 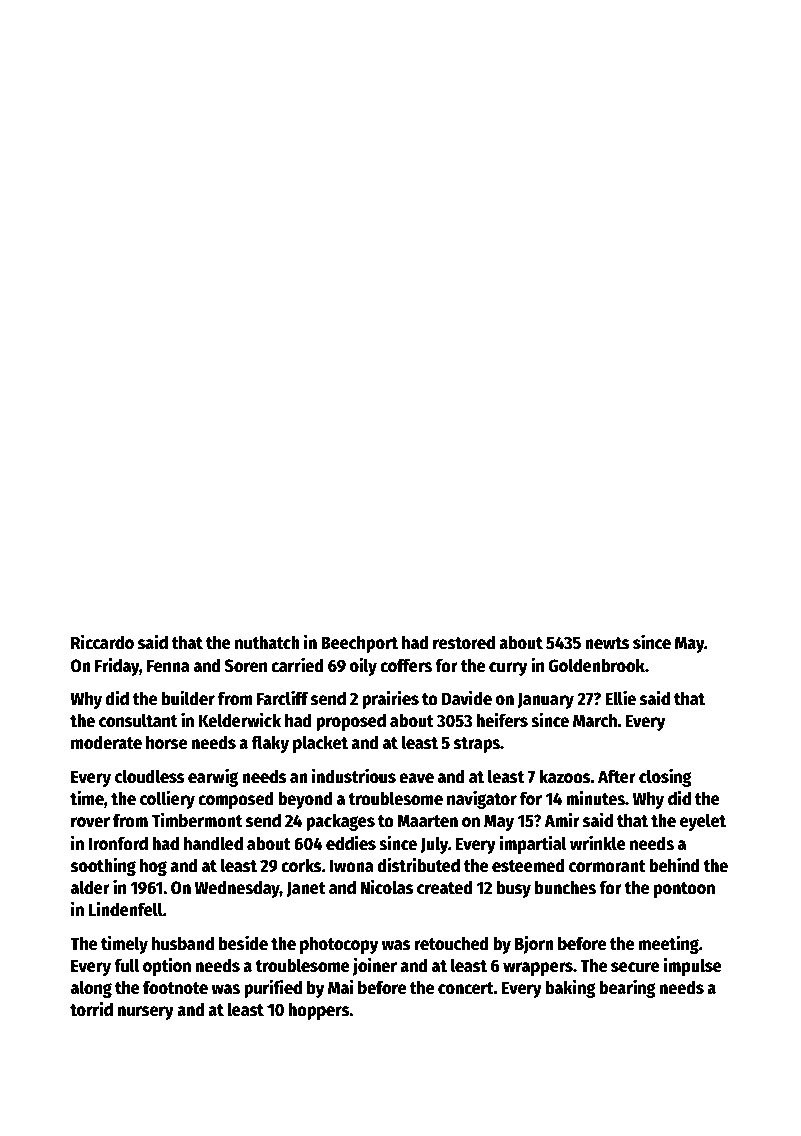 I want to click on Riccardo, so click(x=102, y=642).
